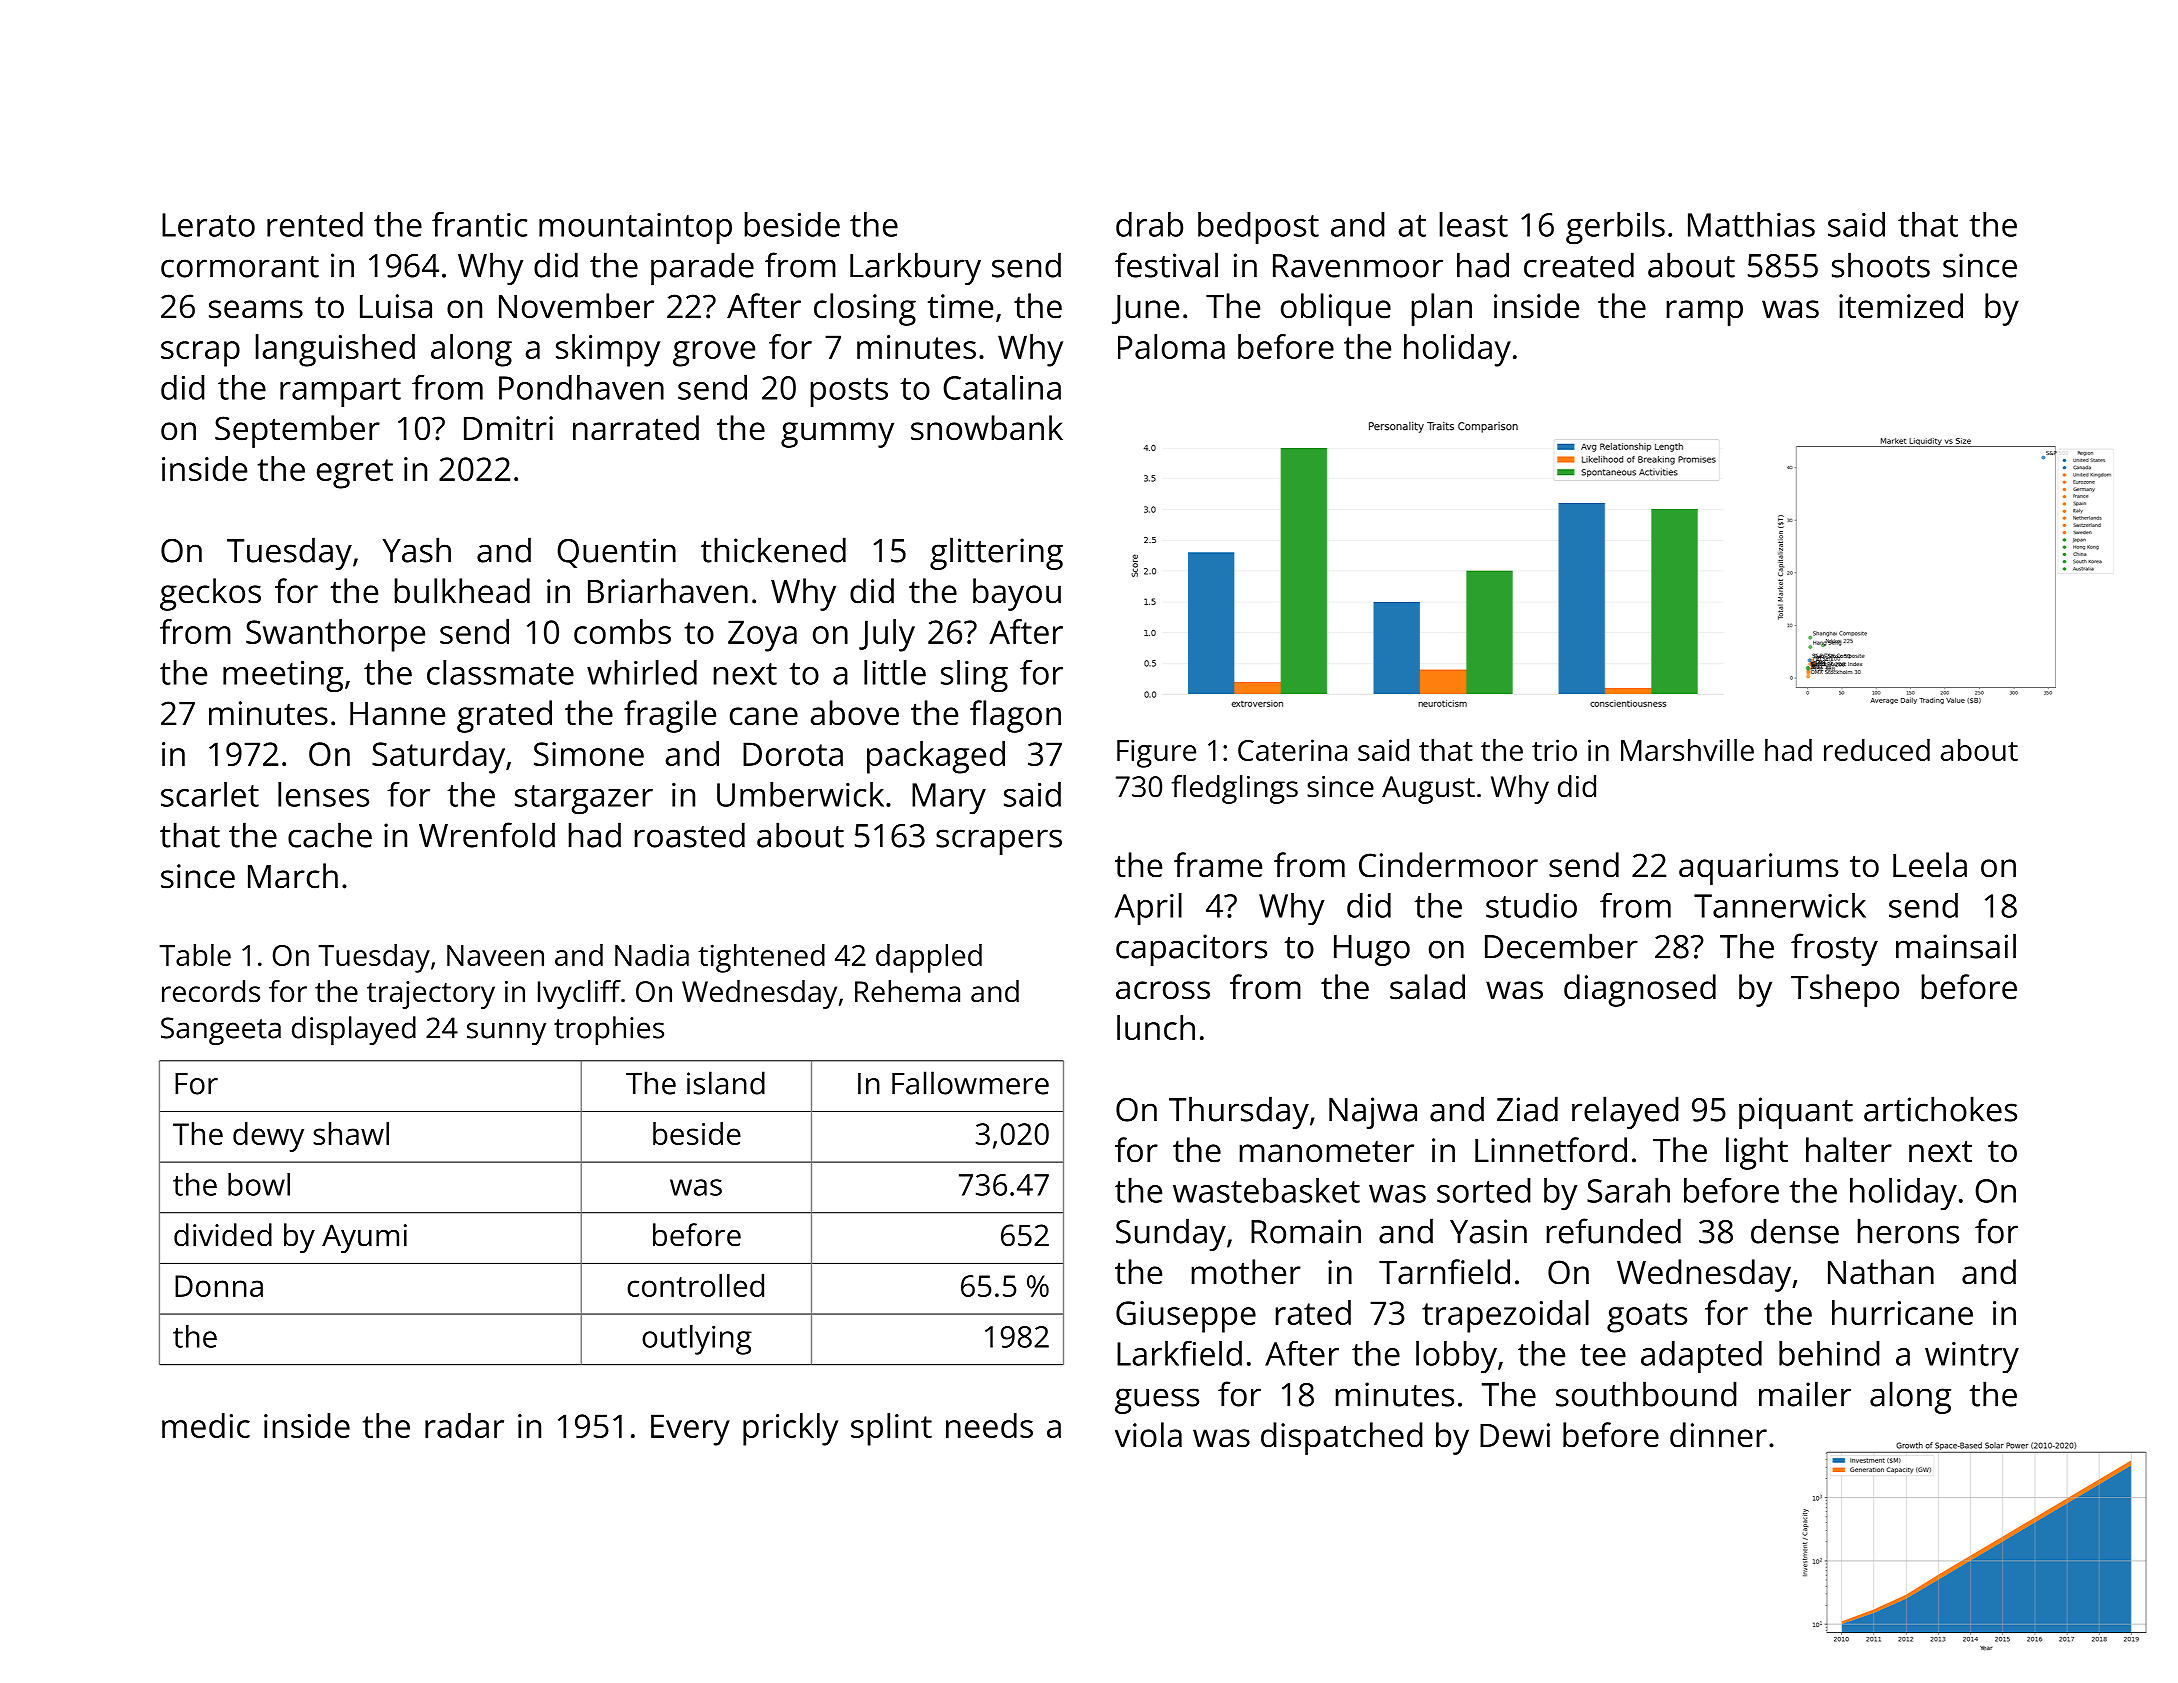 This image has width=2178, height=1683. I want to click on frame, so click(1218, 865).
